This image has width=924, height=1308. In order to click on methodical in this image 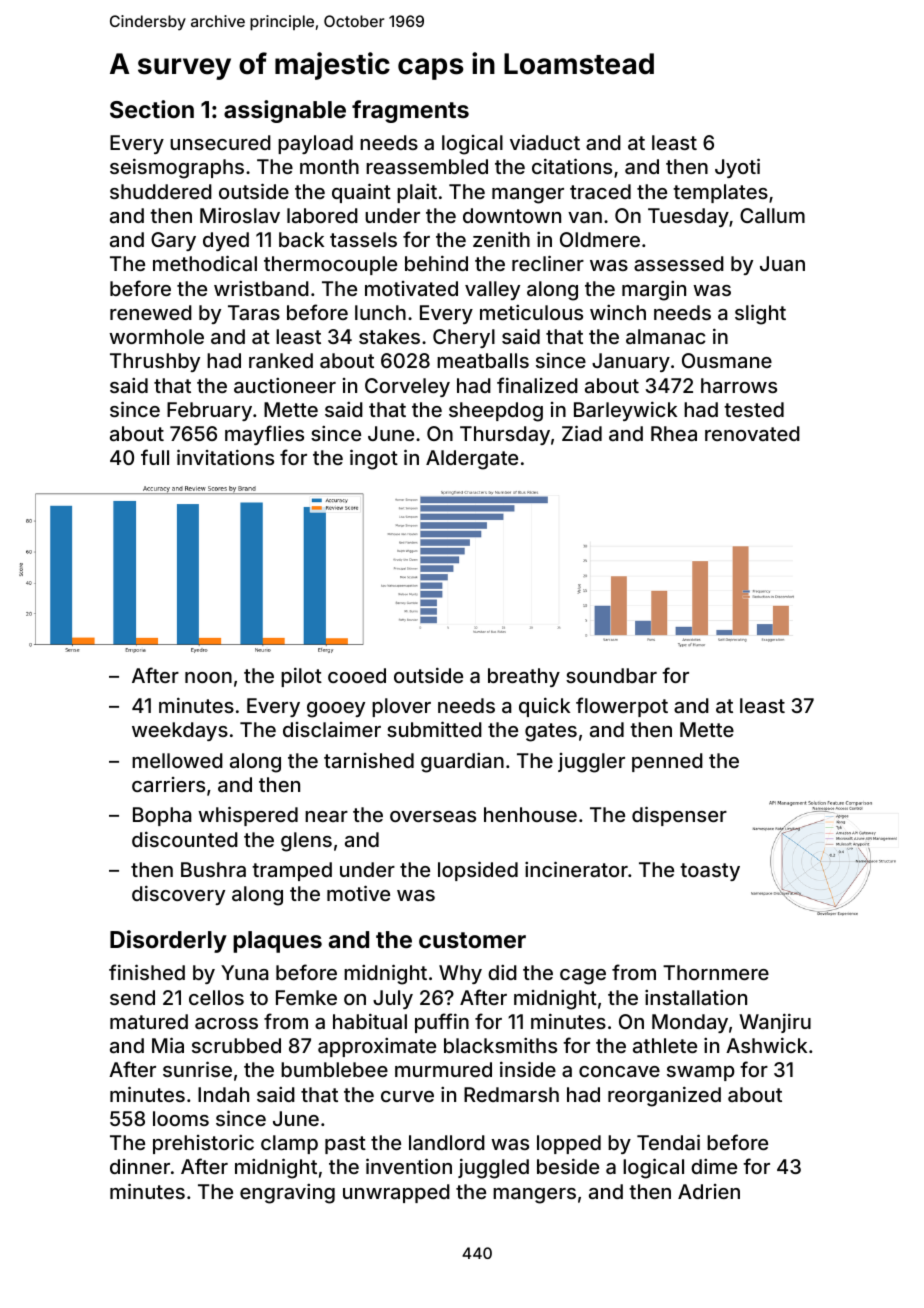, I will do `click(205, 263)`.
